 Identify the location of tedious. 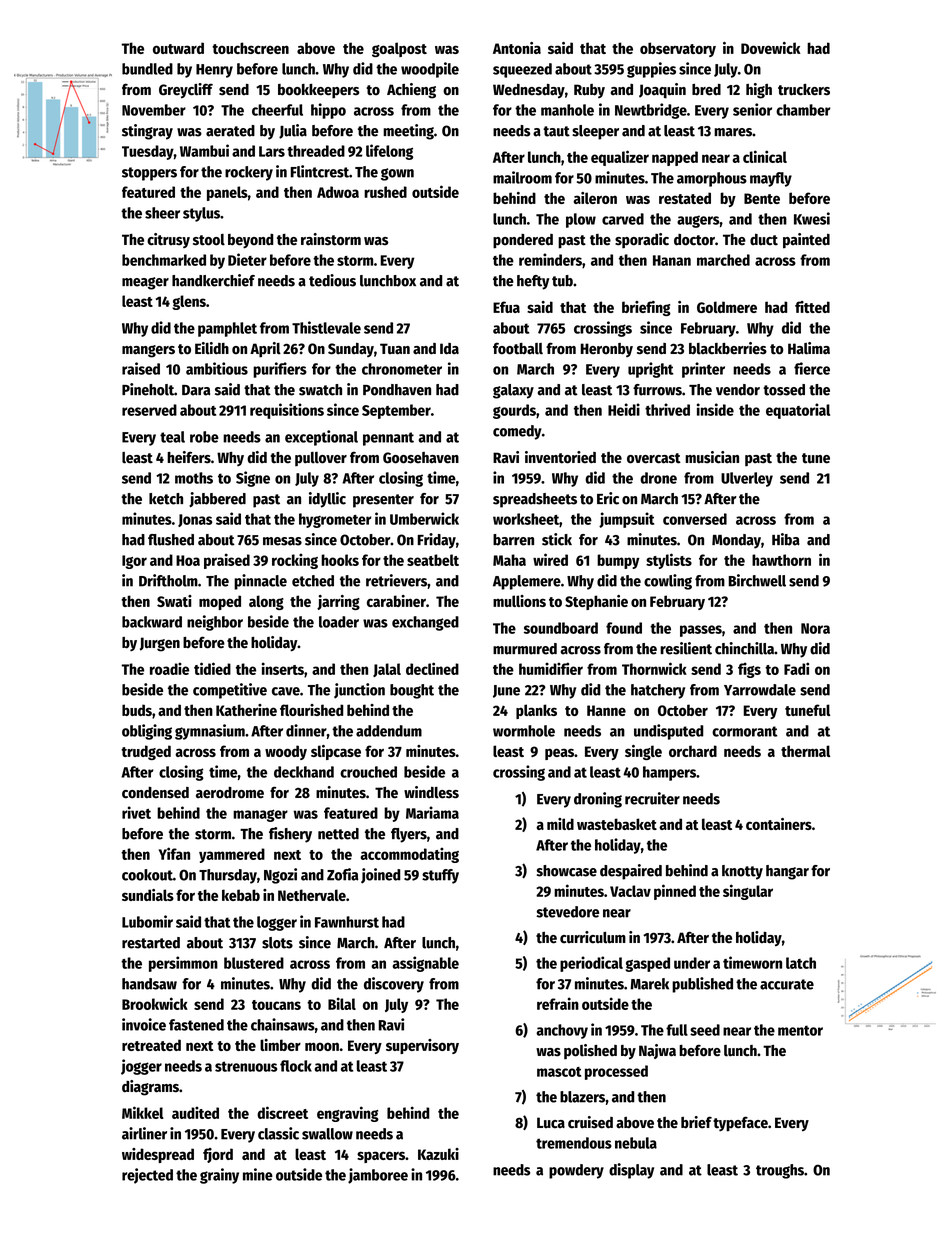
(332, 280).
